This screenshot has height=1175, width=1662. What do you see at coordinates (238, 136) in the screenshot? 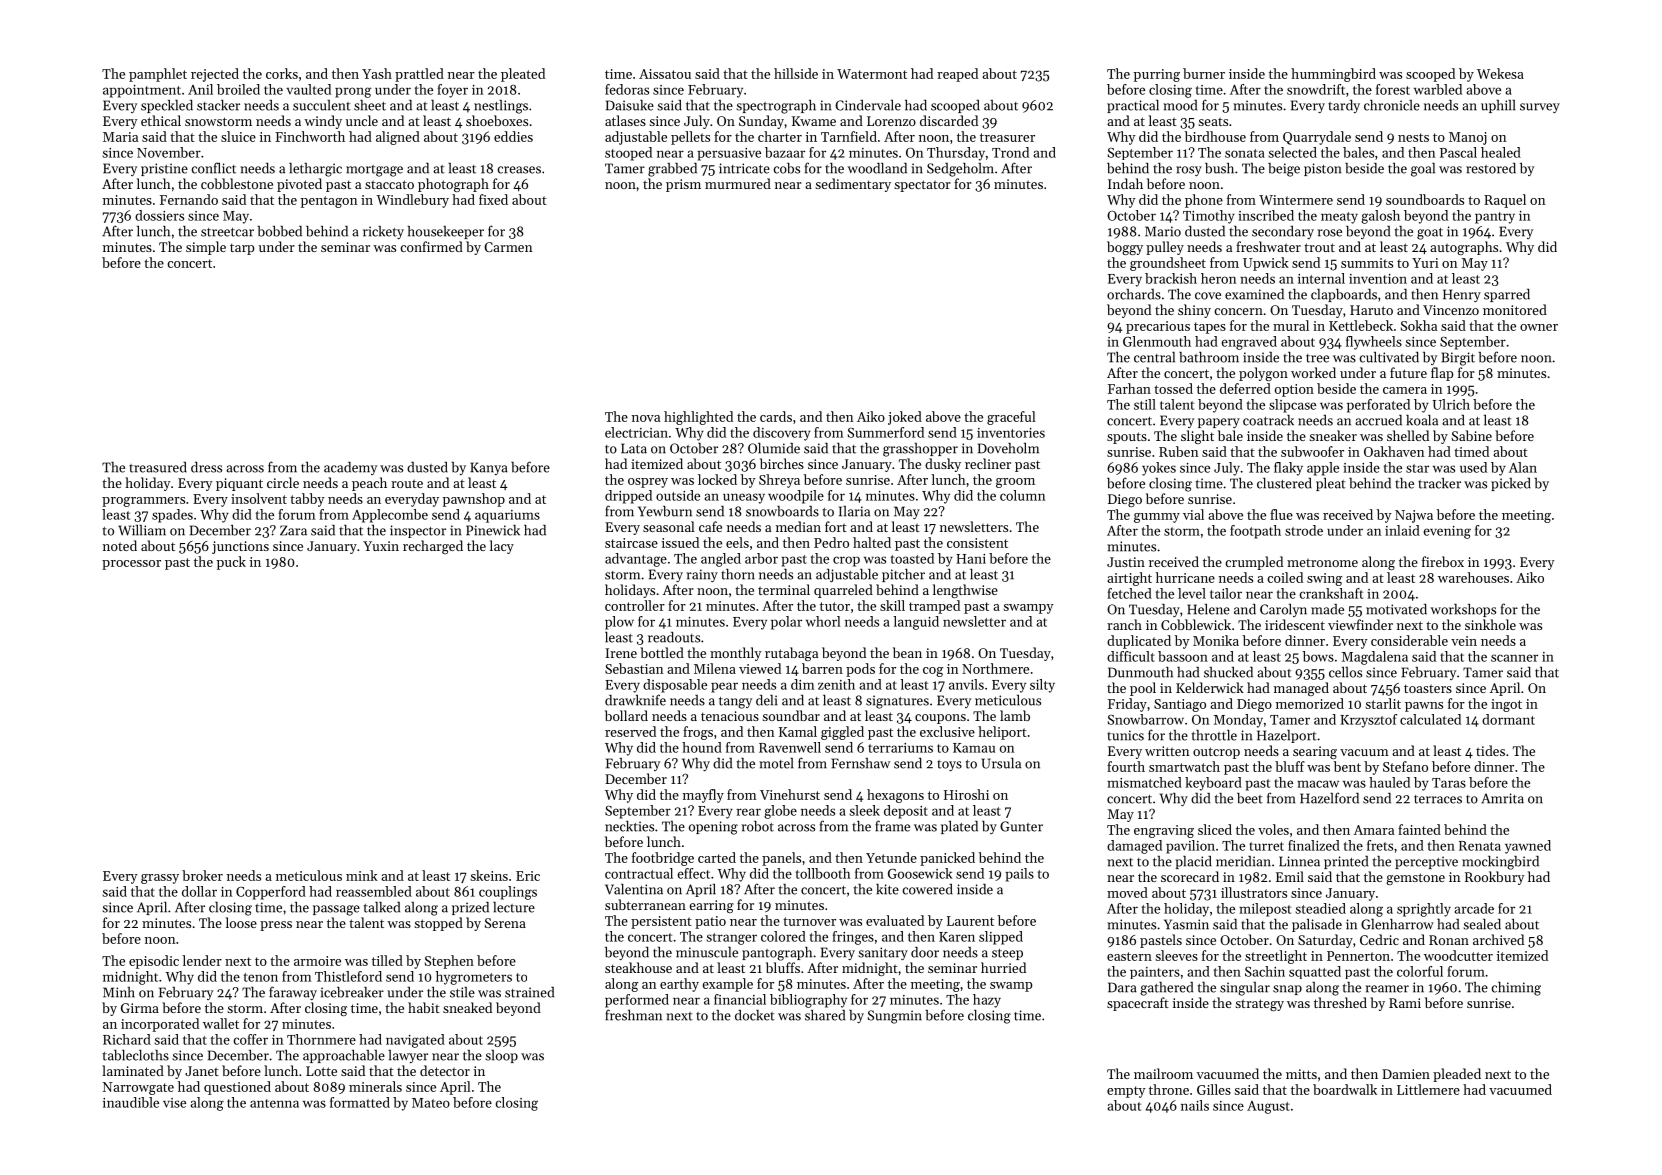
I see `sluice` at bounding box center [238, 136].
